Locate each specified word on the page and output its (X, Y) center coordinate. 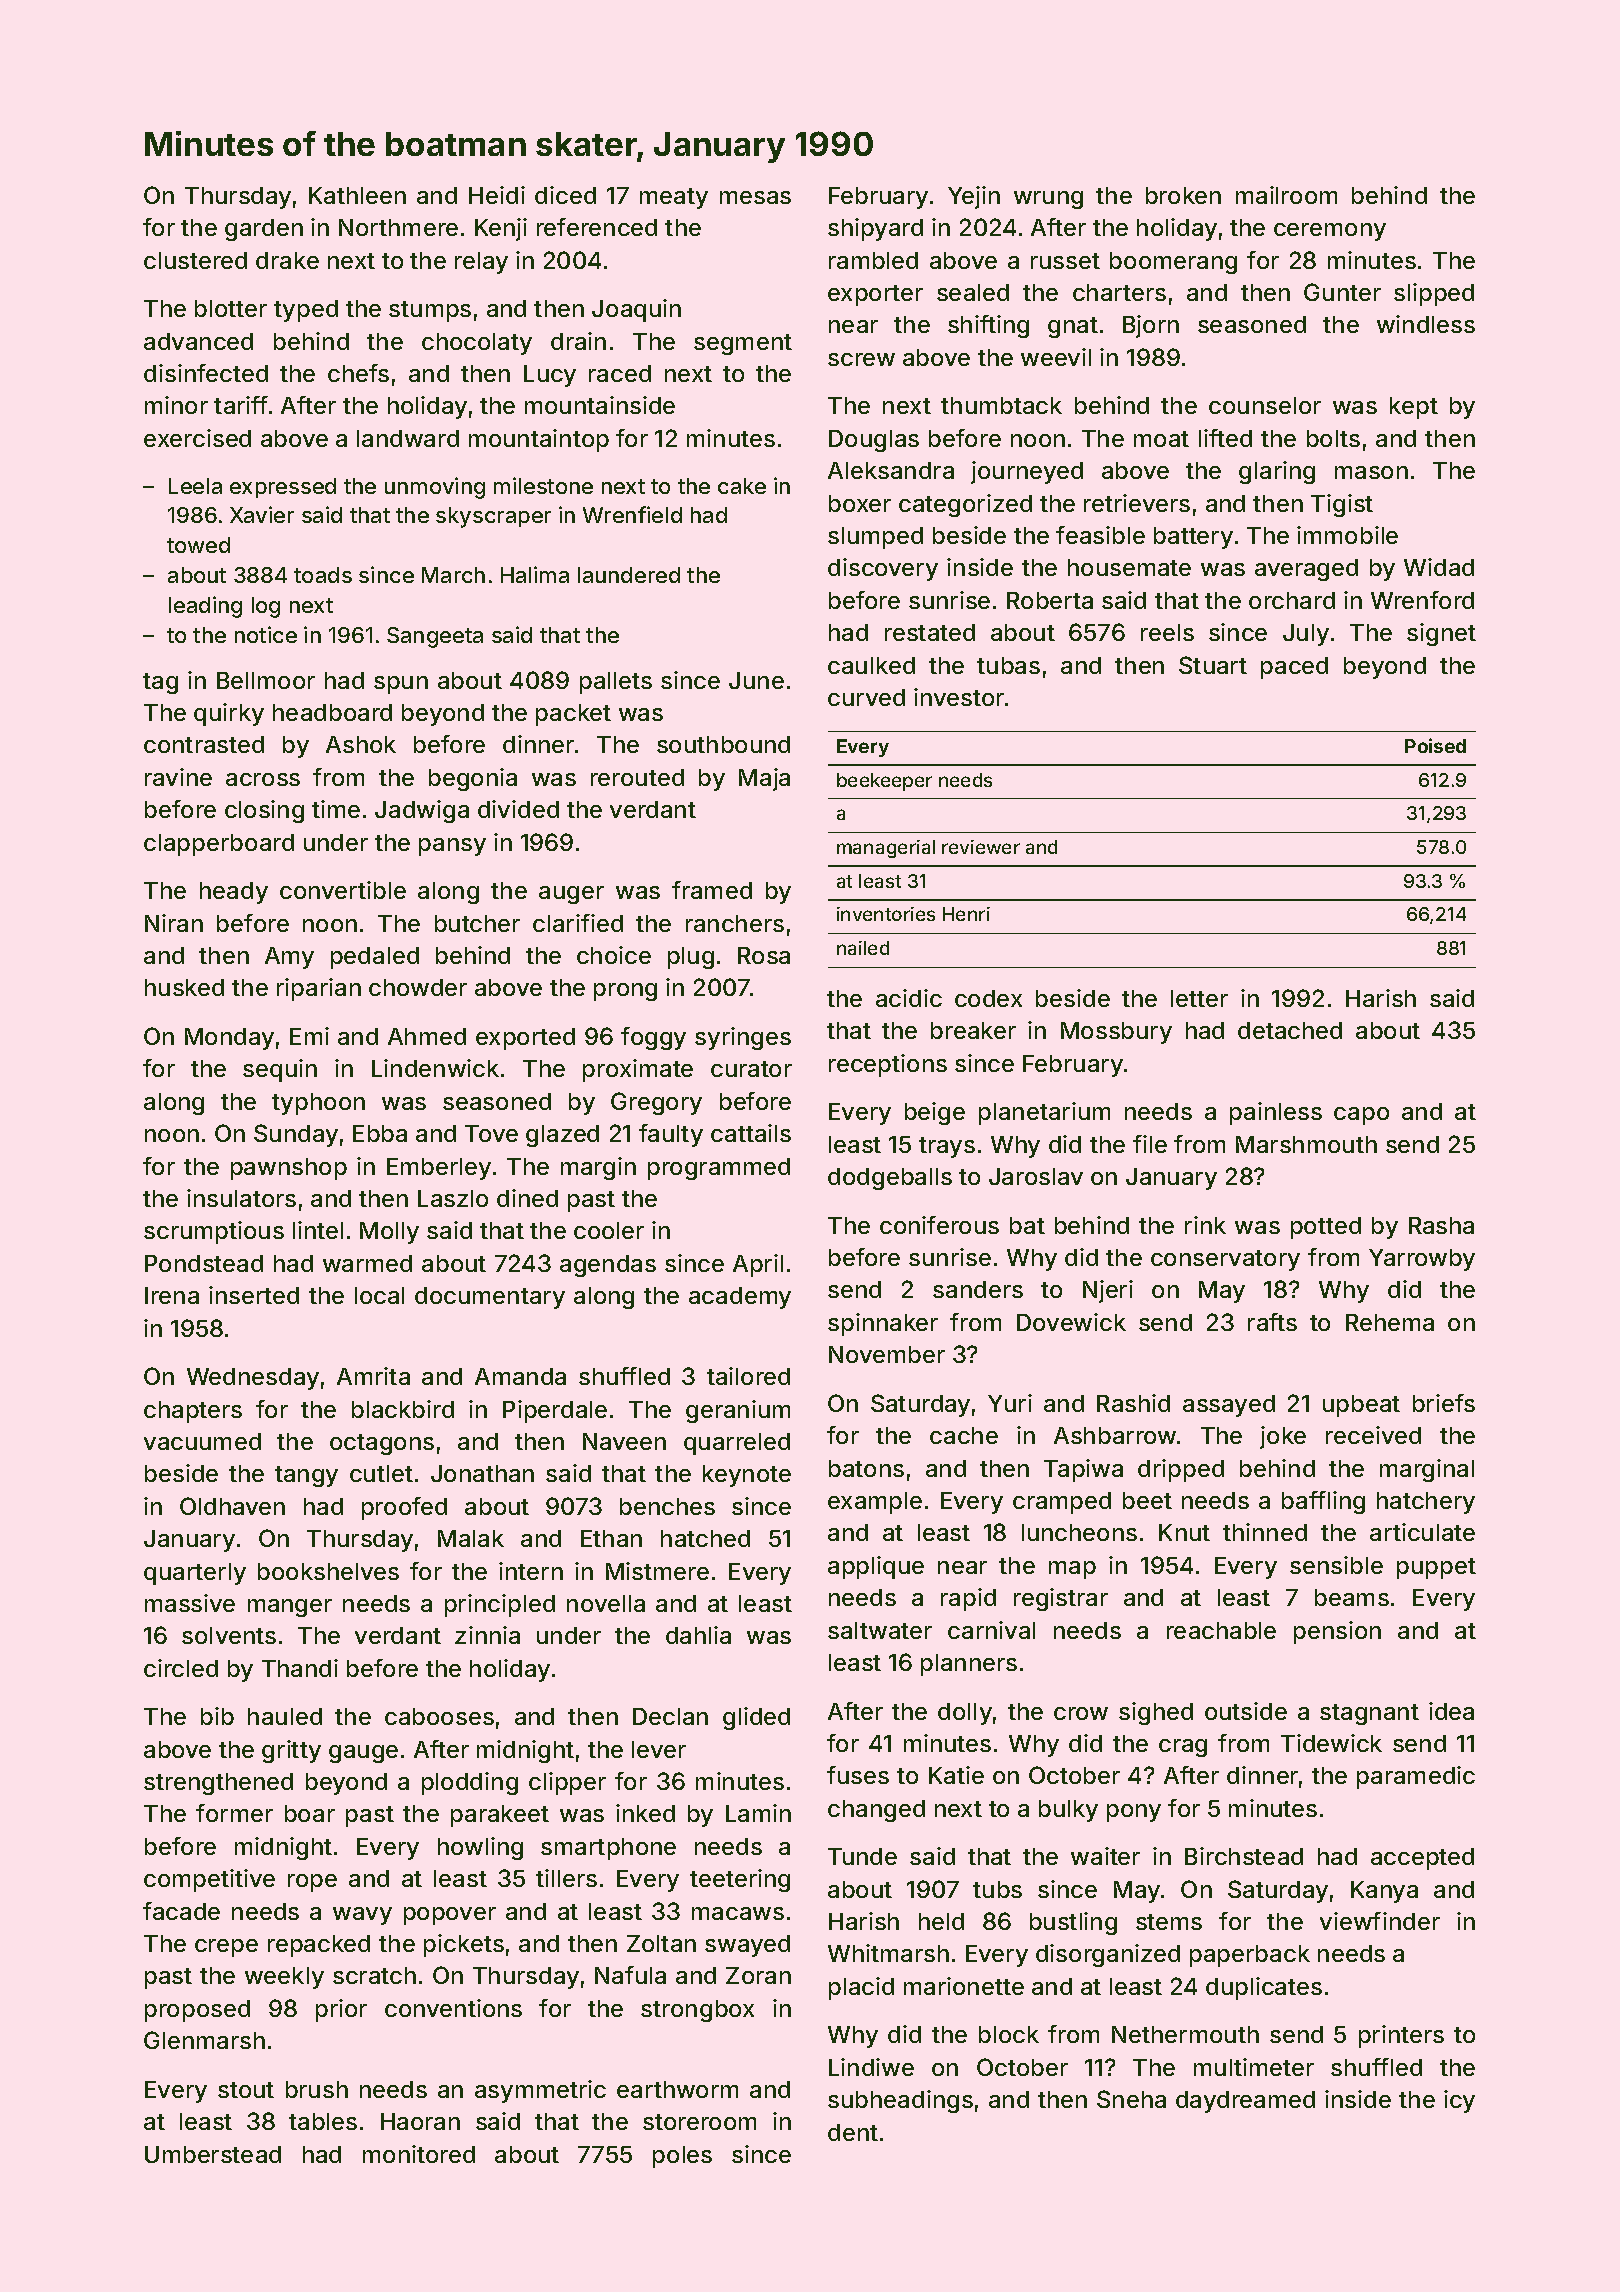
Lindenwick (435, 1068)
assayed (1229, 1406)
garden (264, 230)
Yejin (974, 197)
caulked (871, 665)
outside (1246, 1711)
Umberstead (213, 2154)
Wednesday (253, 1379)
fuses (858, 1775)
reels (1167, 632)
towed (198, 545)
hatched (705, 1538)
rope (312, 1883)
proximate (638, 1070)
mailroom (1286, 195)
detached (1290, 1030)
